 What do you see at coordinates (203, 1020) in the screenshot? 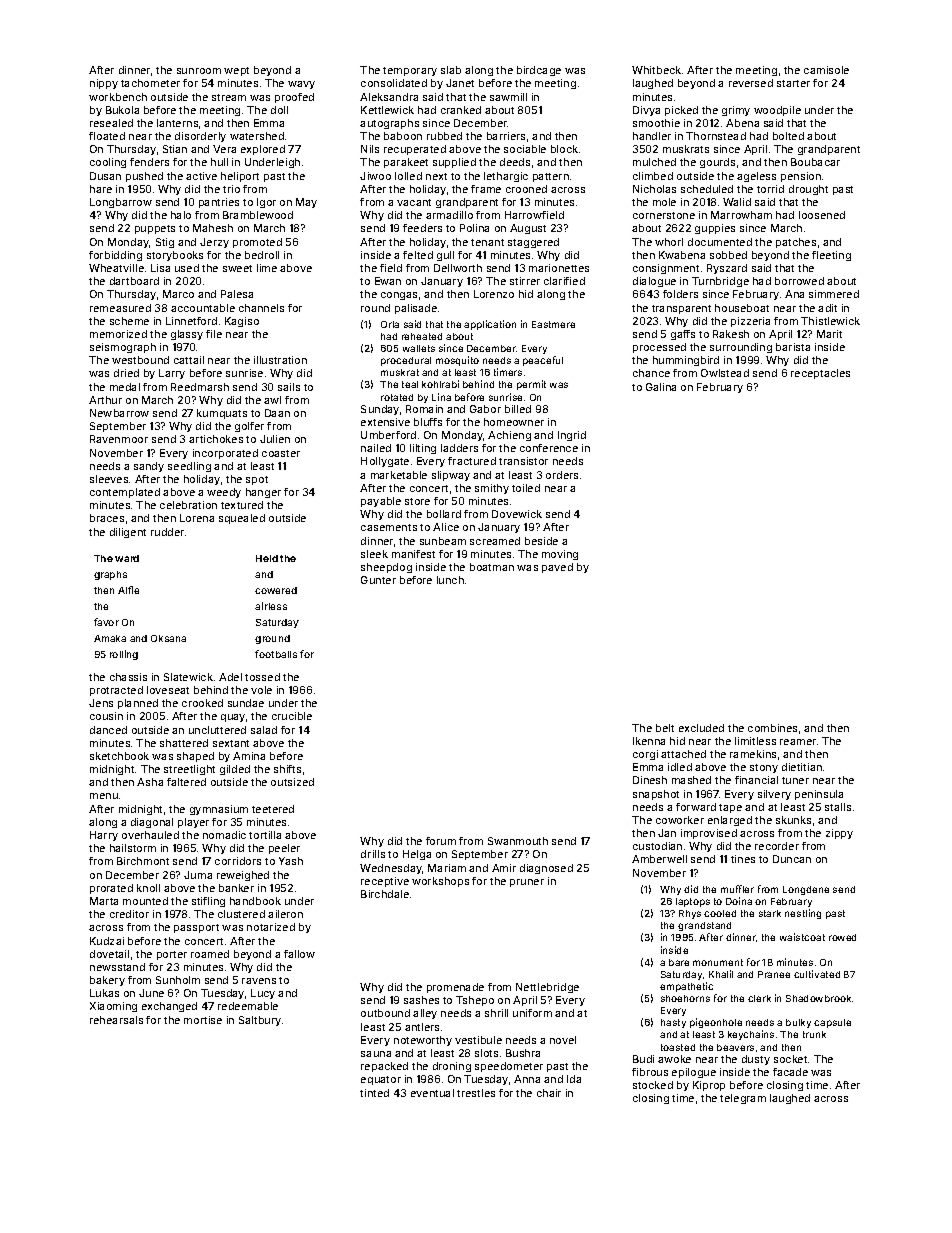
I see `mortise` at bounding box center [203, 1020].
